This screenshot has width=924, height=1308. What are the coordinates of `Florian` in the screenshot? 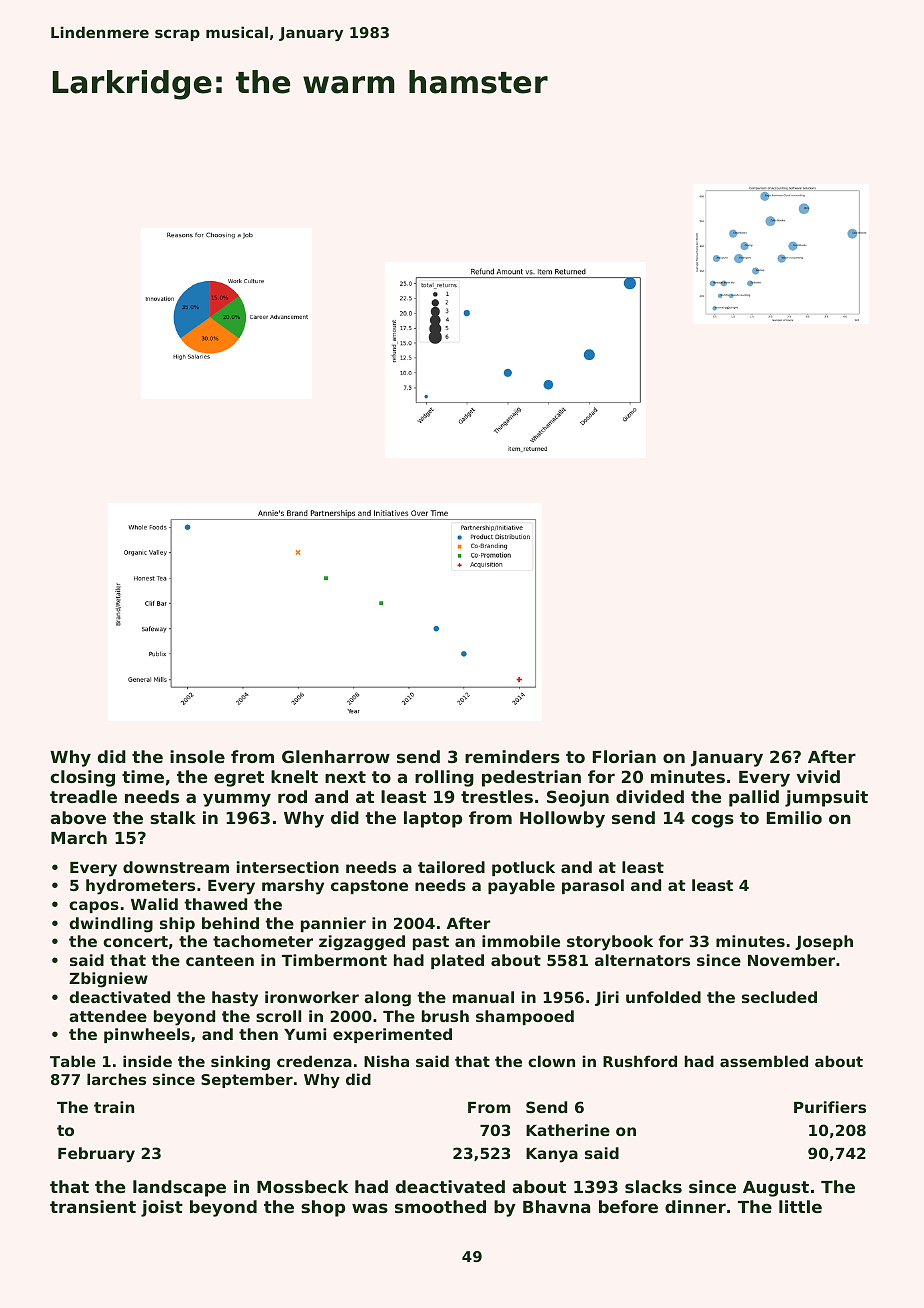 It's located at (624, 756).
